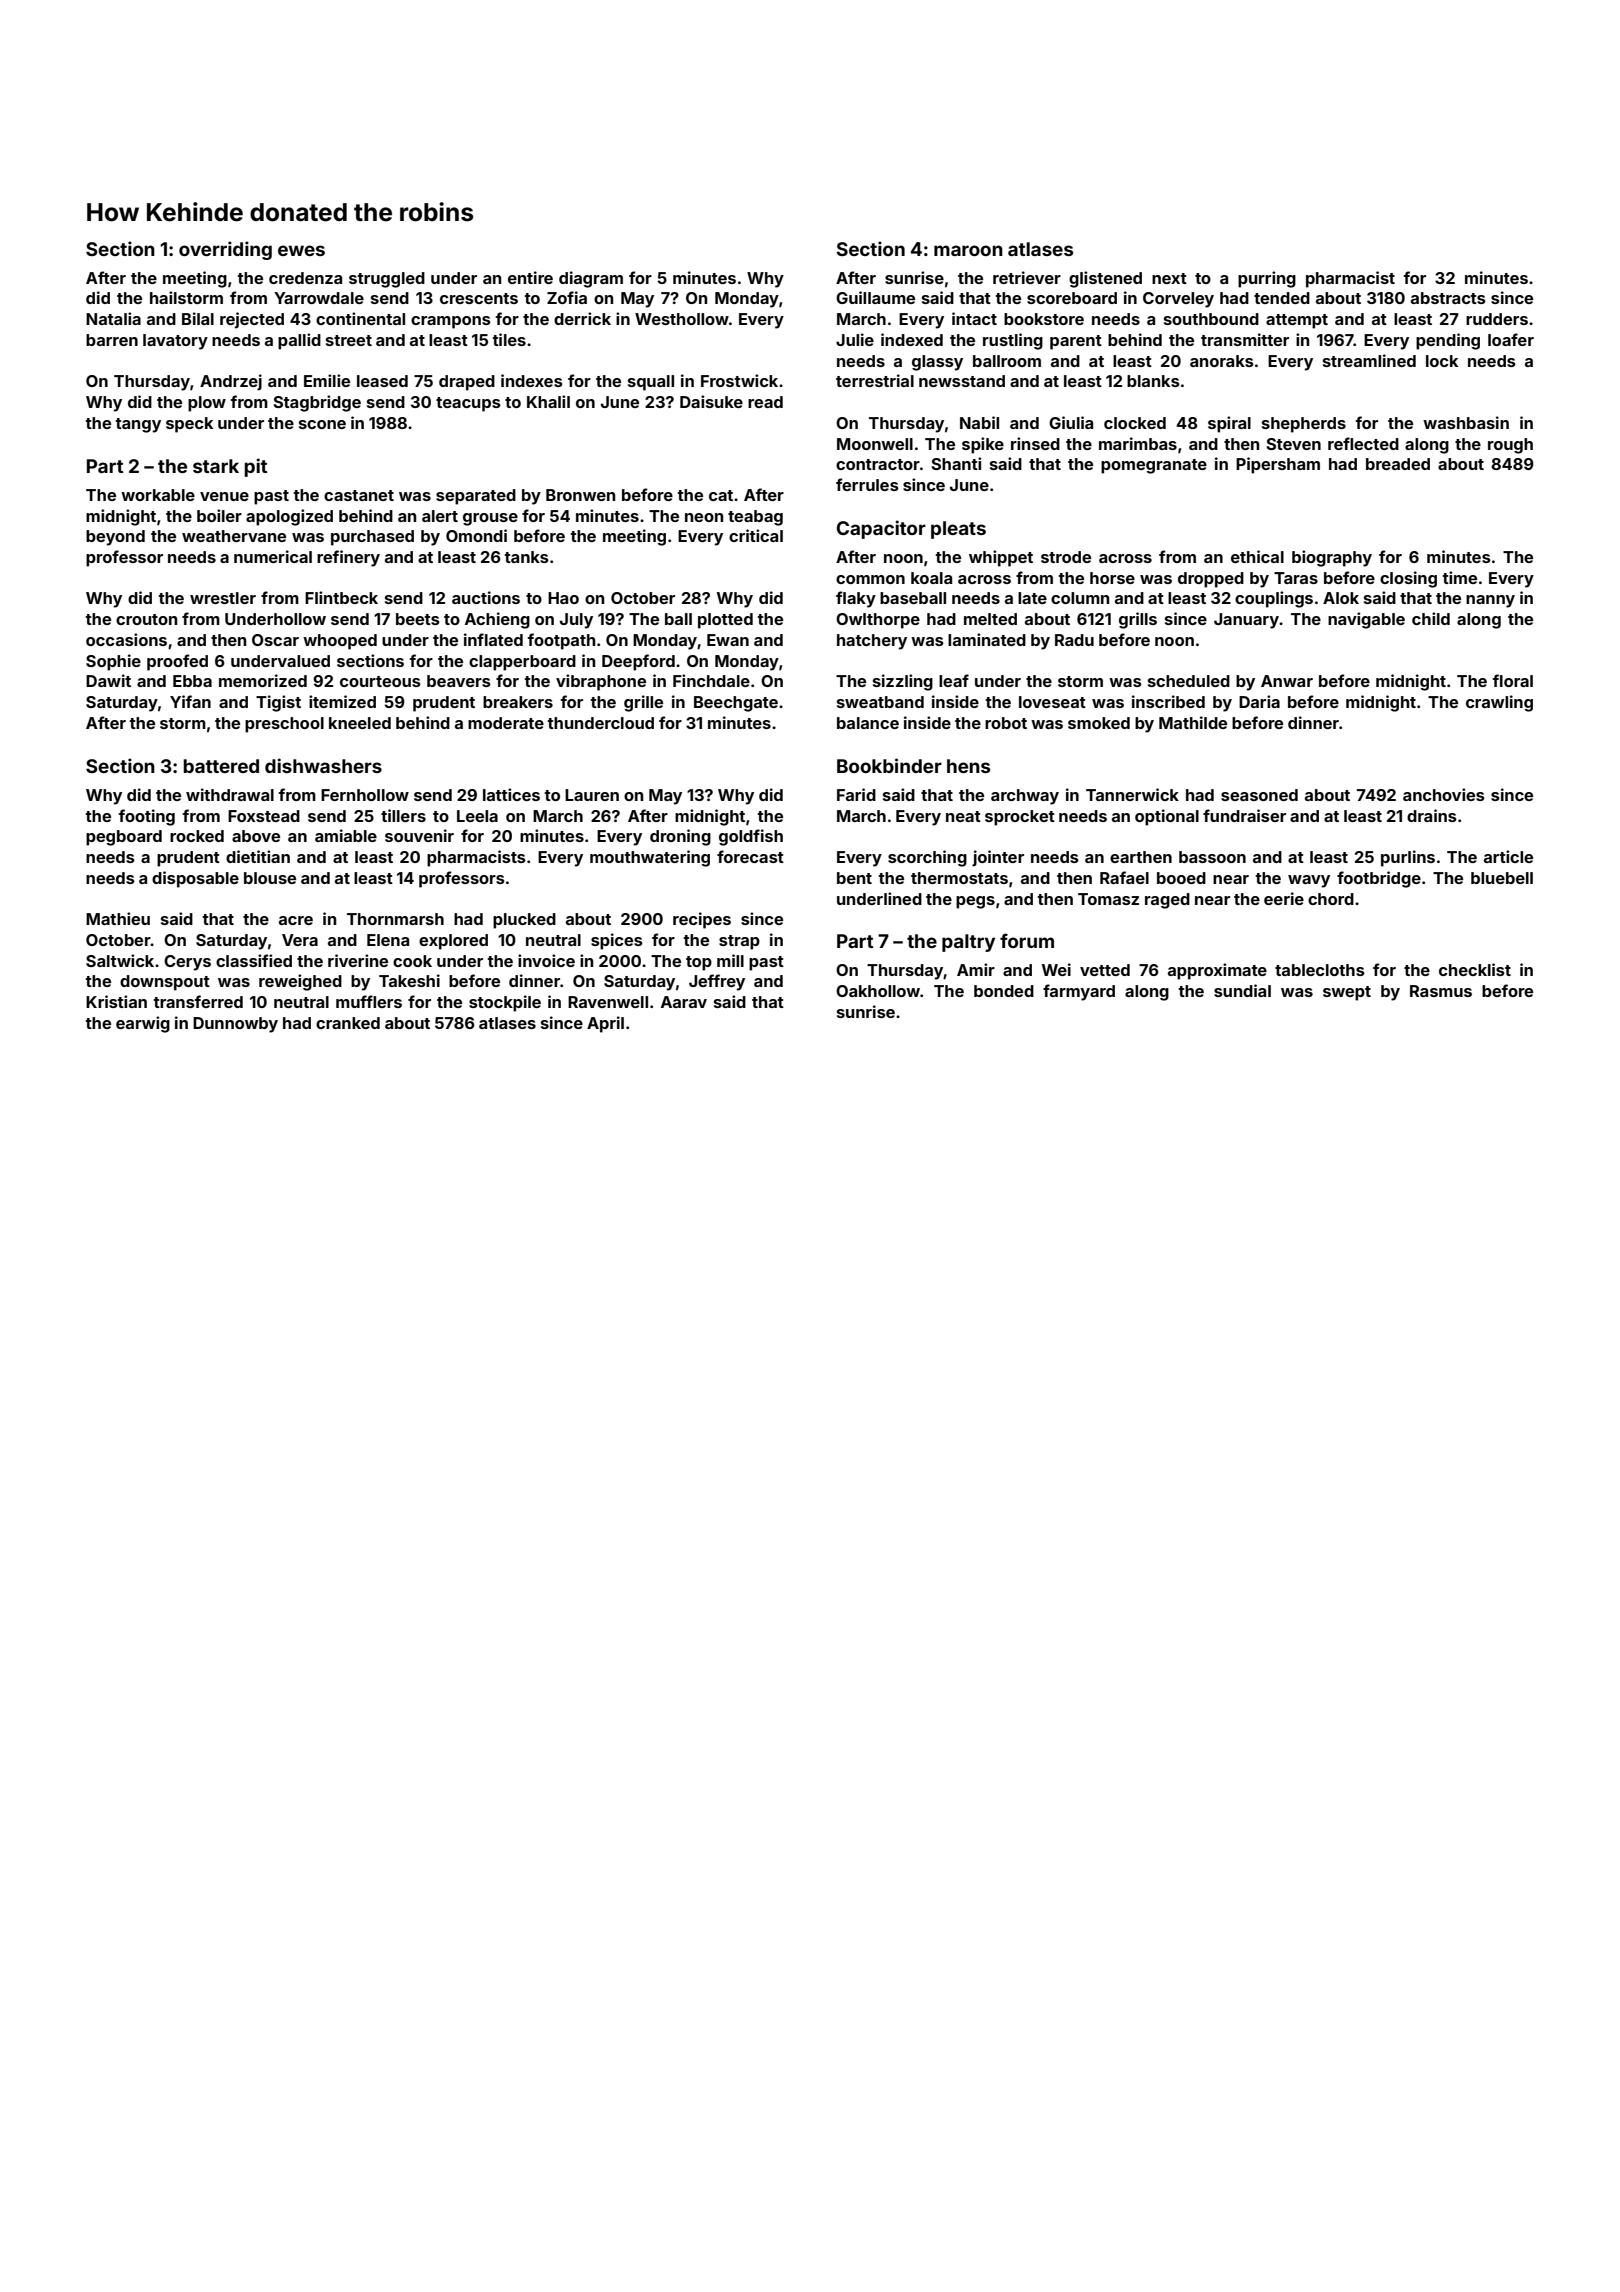 The height and width of the screenshot is (2292, 1620). I want to click on disposable, so click(195, 879).
